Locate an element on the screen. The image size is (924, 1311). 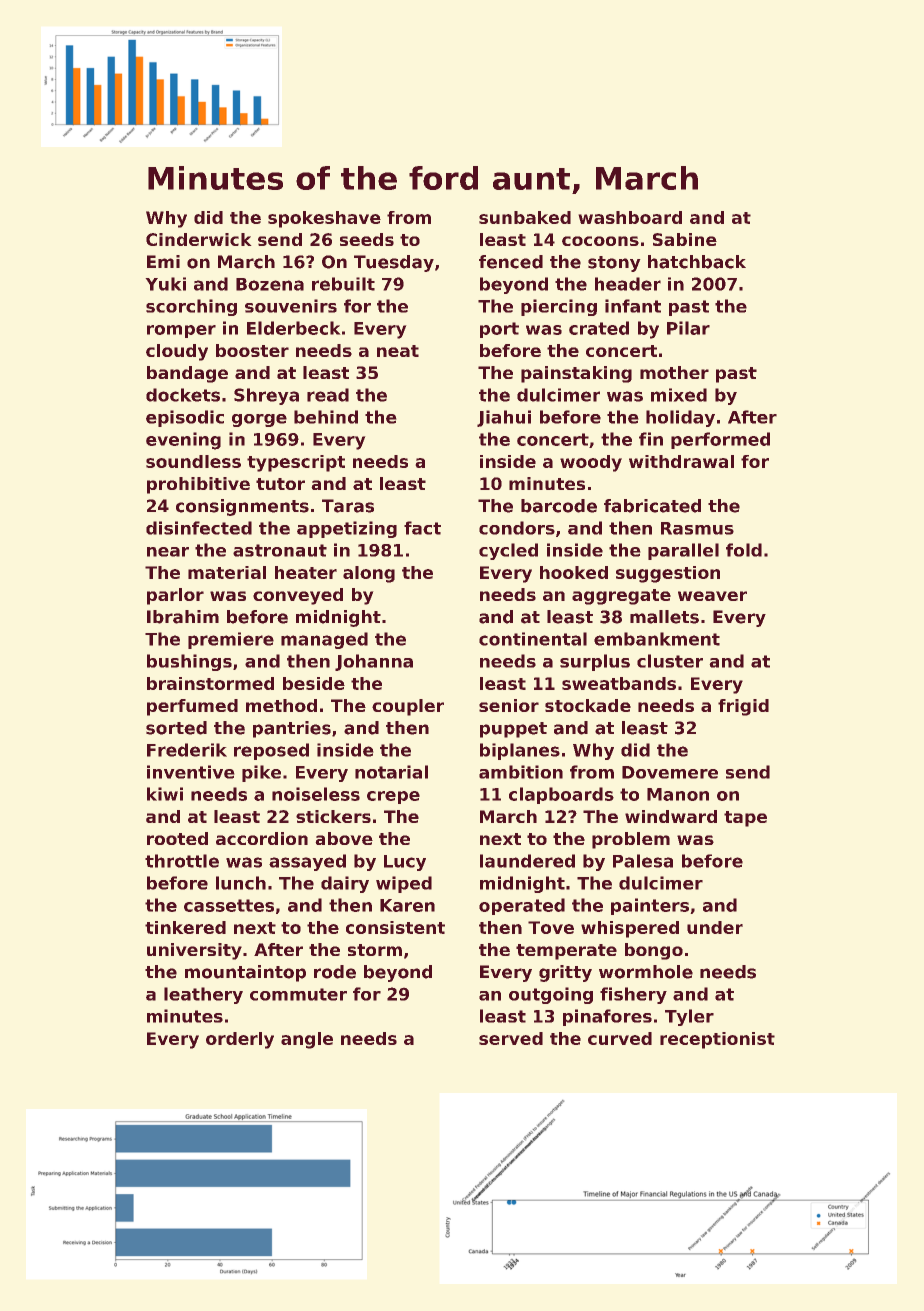
Pilar is located at coordinates (688, 328).
